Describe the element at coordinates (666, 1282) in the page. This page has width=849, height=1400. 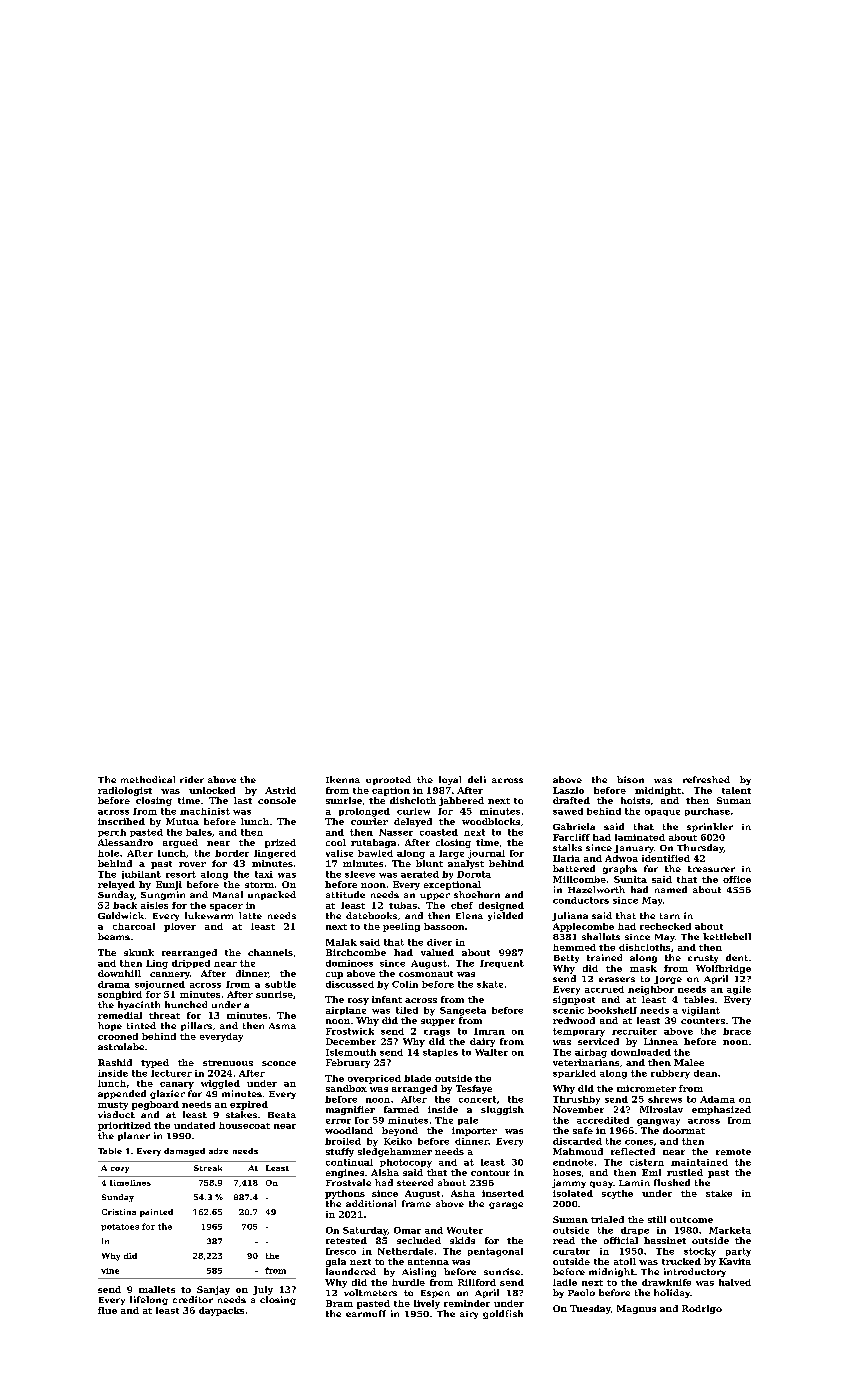
I see `drawknife` at that location.
